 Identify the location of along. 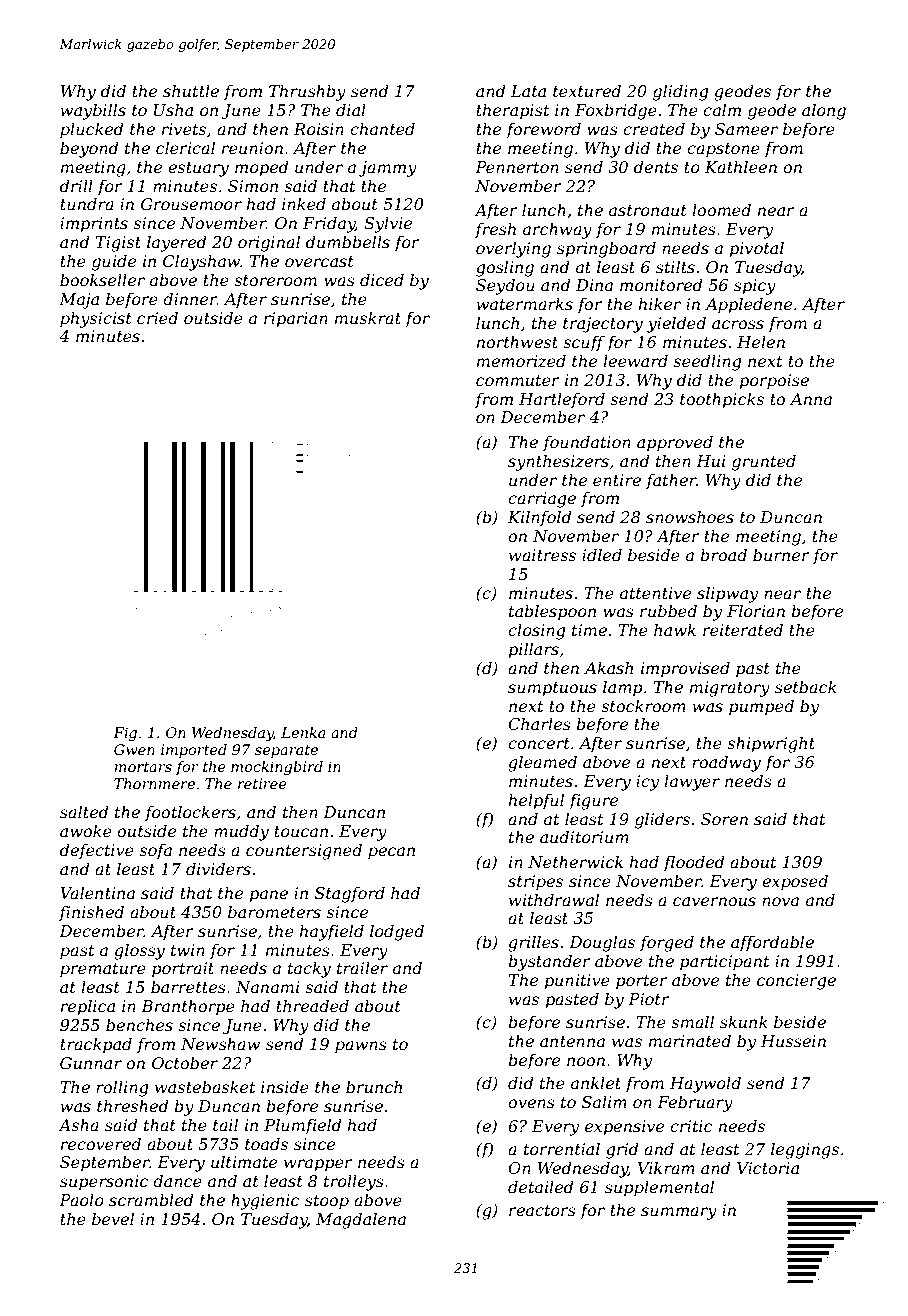
(824, 111).
